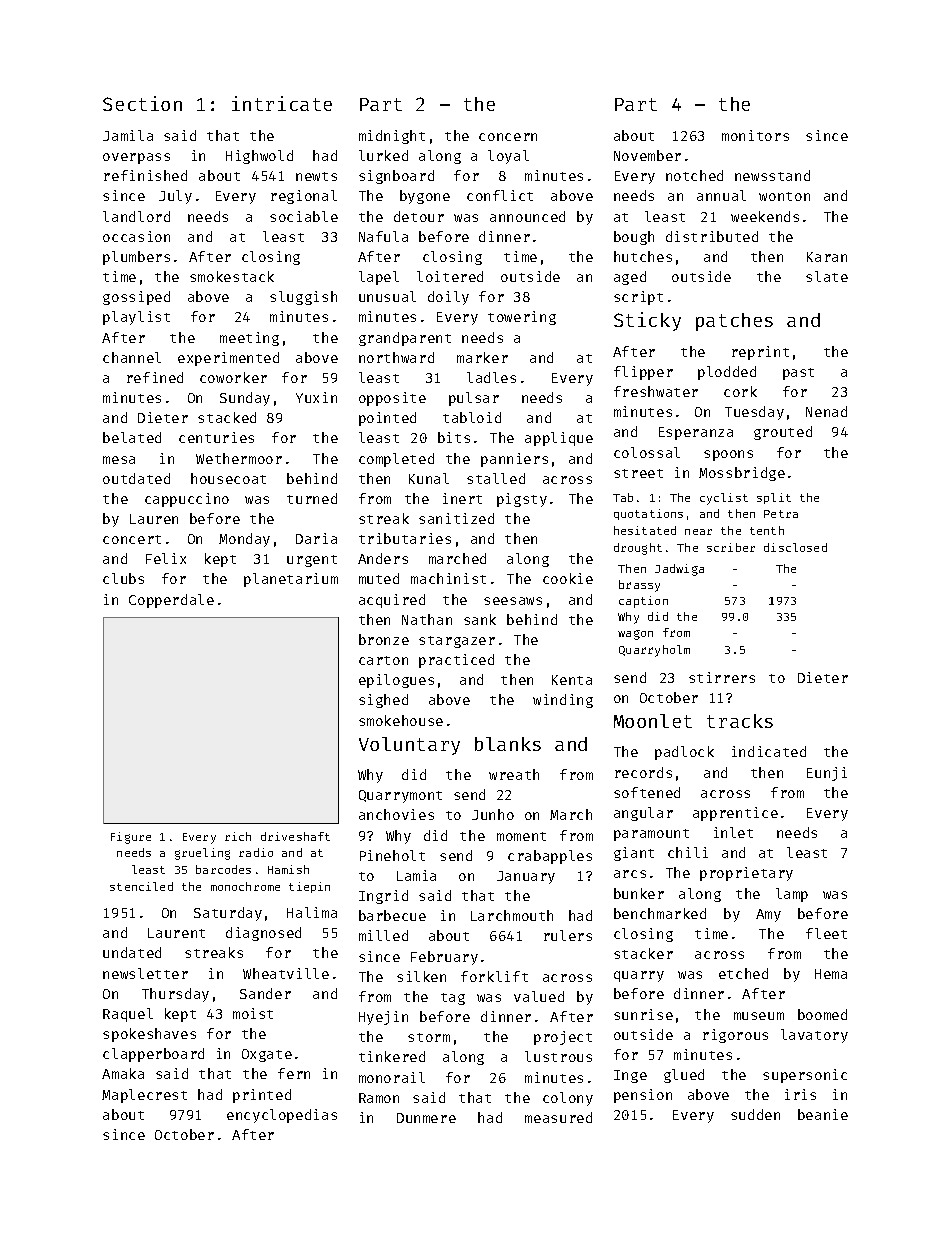  Describe the element at coordinates (526, 877) in the image. I see `January` at that location.
